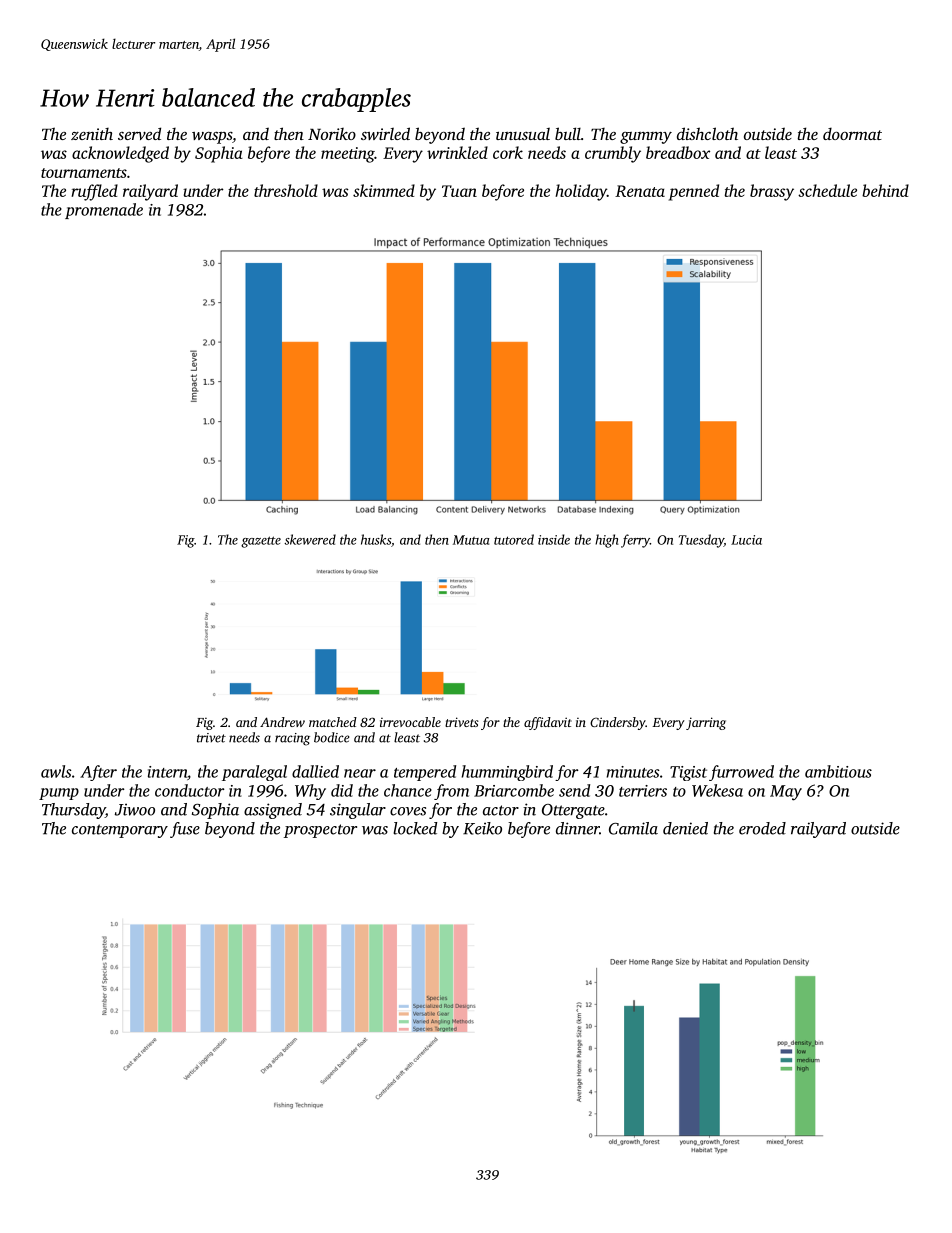  What do you see at coordinates (885, 190) in the screenshot?
I see `behind` at bounding box center [885, 190].
